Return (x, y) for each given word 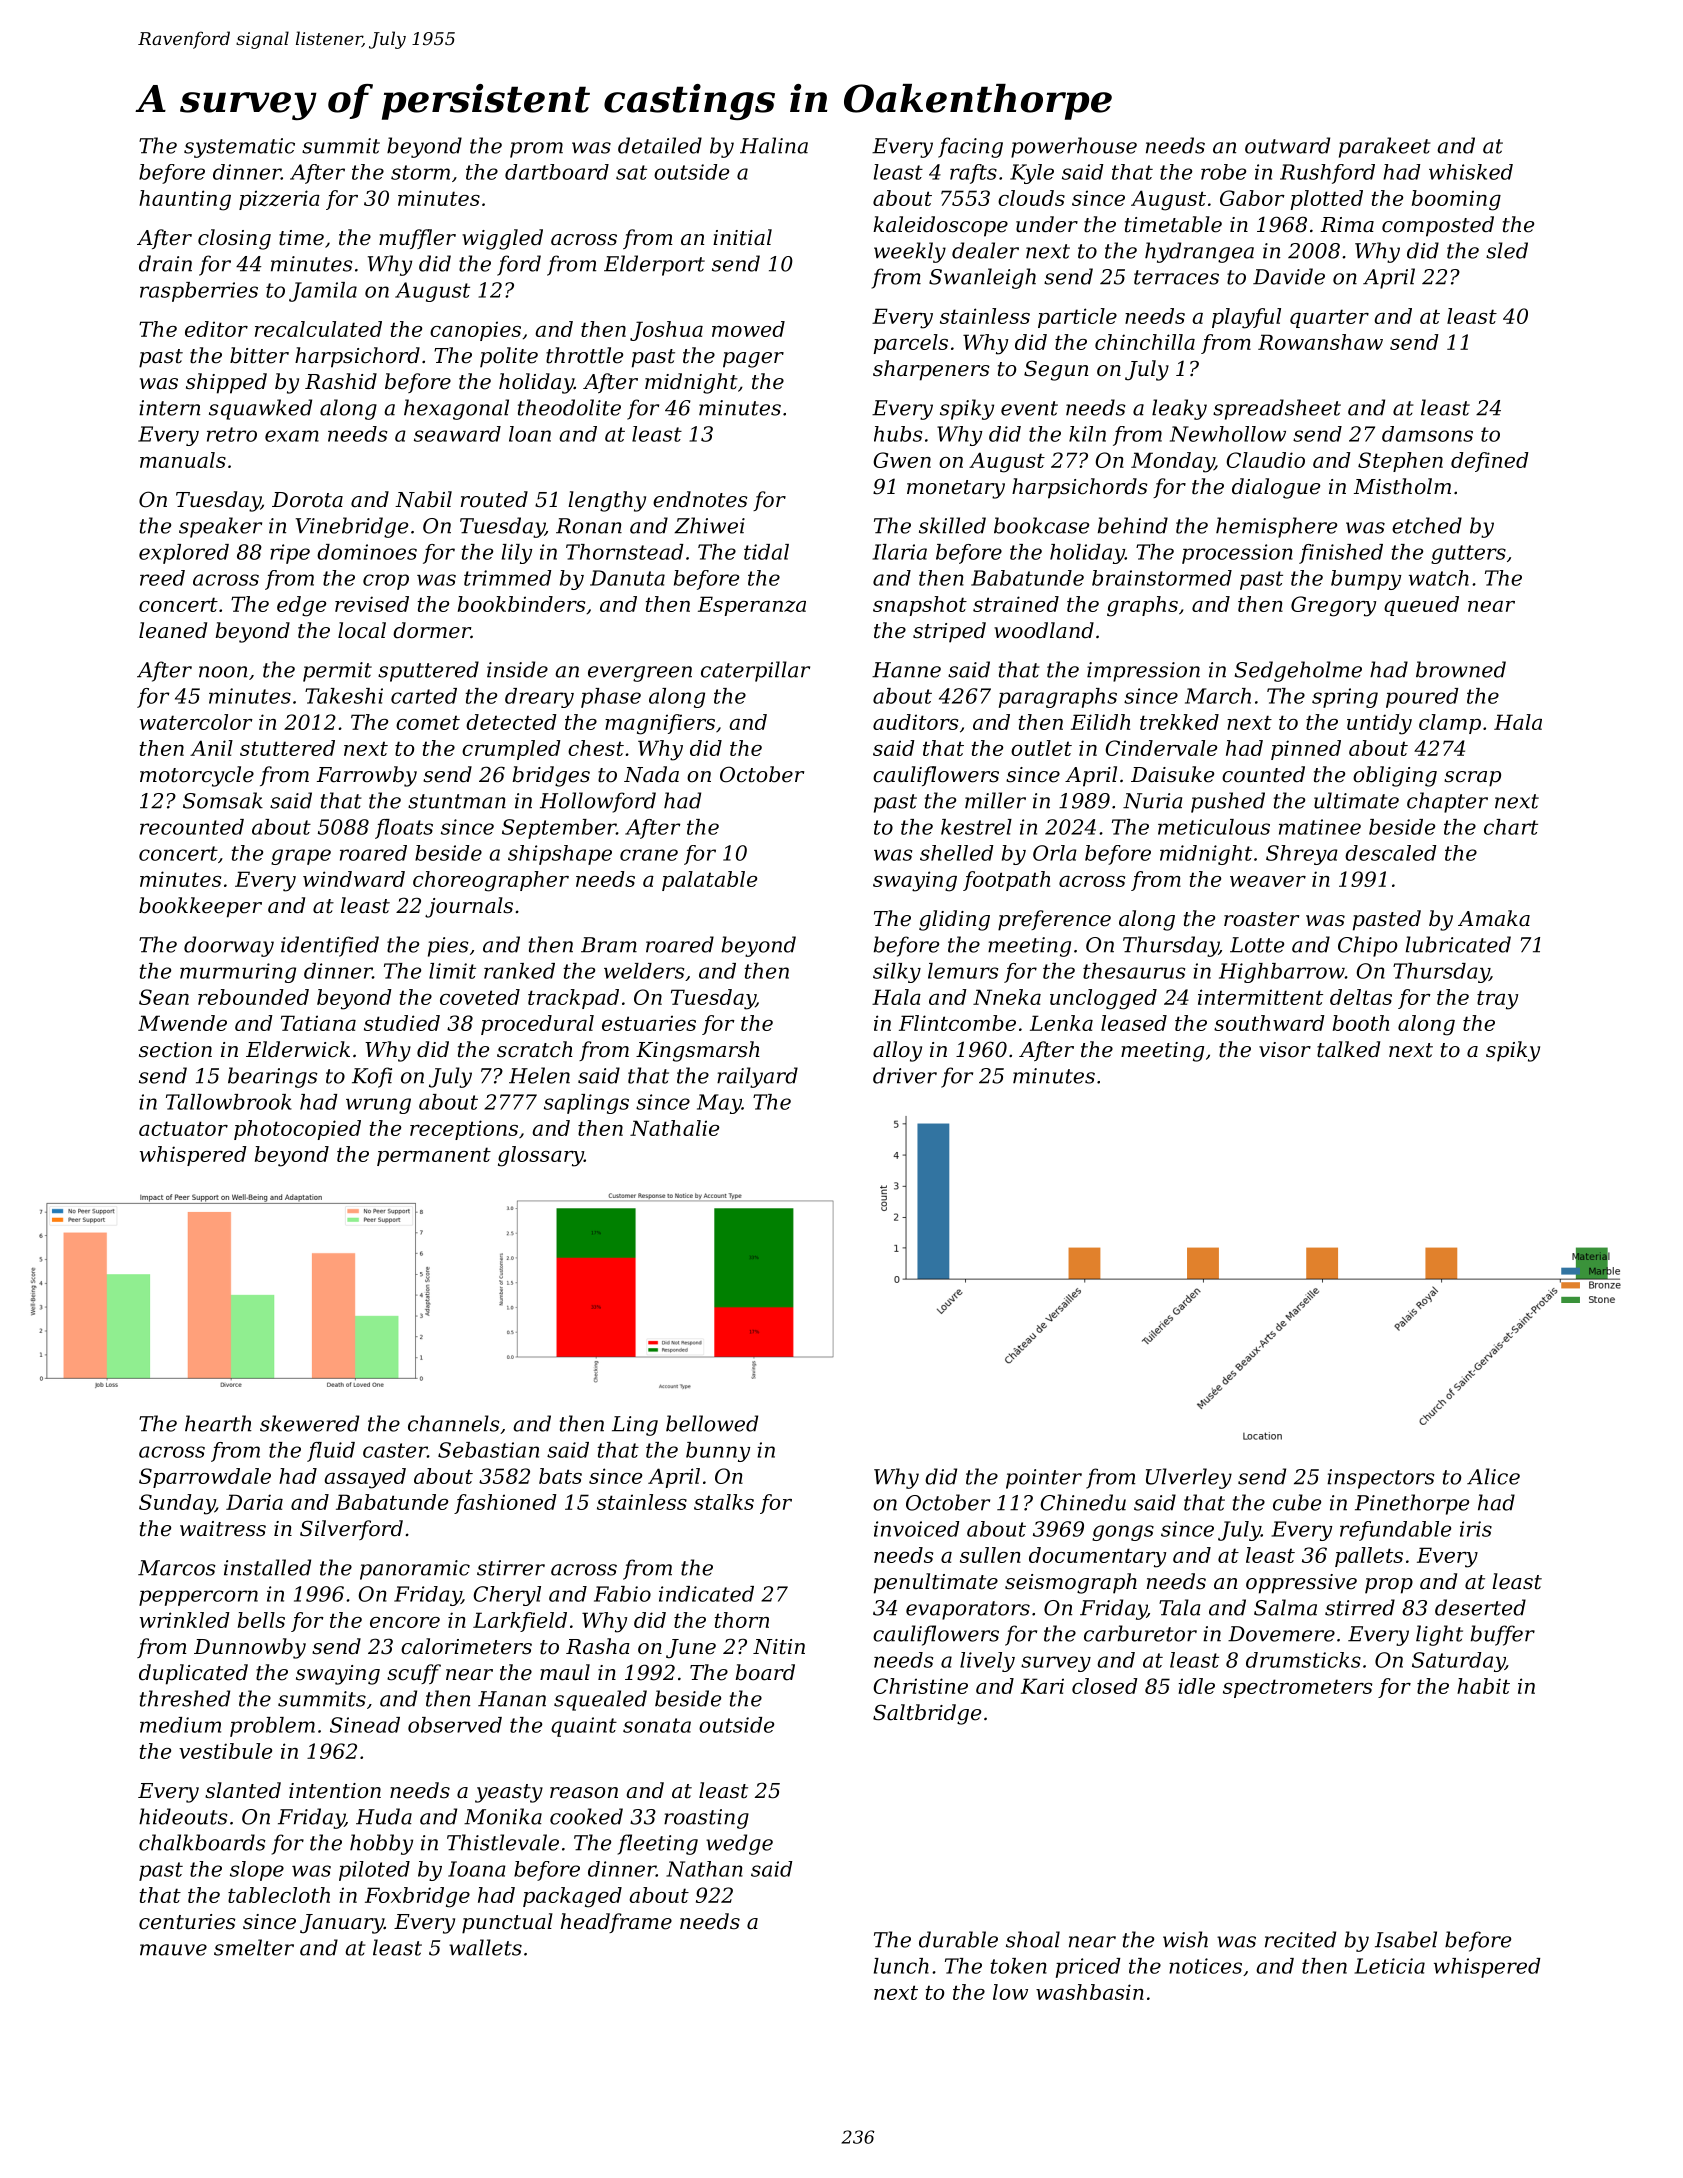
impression (1143, 672)
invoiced (916, 1529)
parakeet (1385, 147)
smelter (254, 1947)
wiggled (502, 239)
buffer (1503, 1635)
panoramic (415, 1570)
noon (223, 672)
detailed (660, 145)
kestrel (976, 827)
